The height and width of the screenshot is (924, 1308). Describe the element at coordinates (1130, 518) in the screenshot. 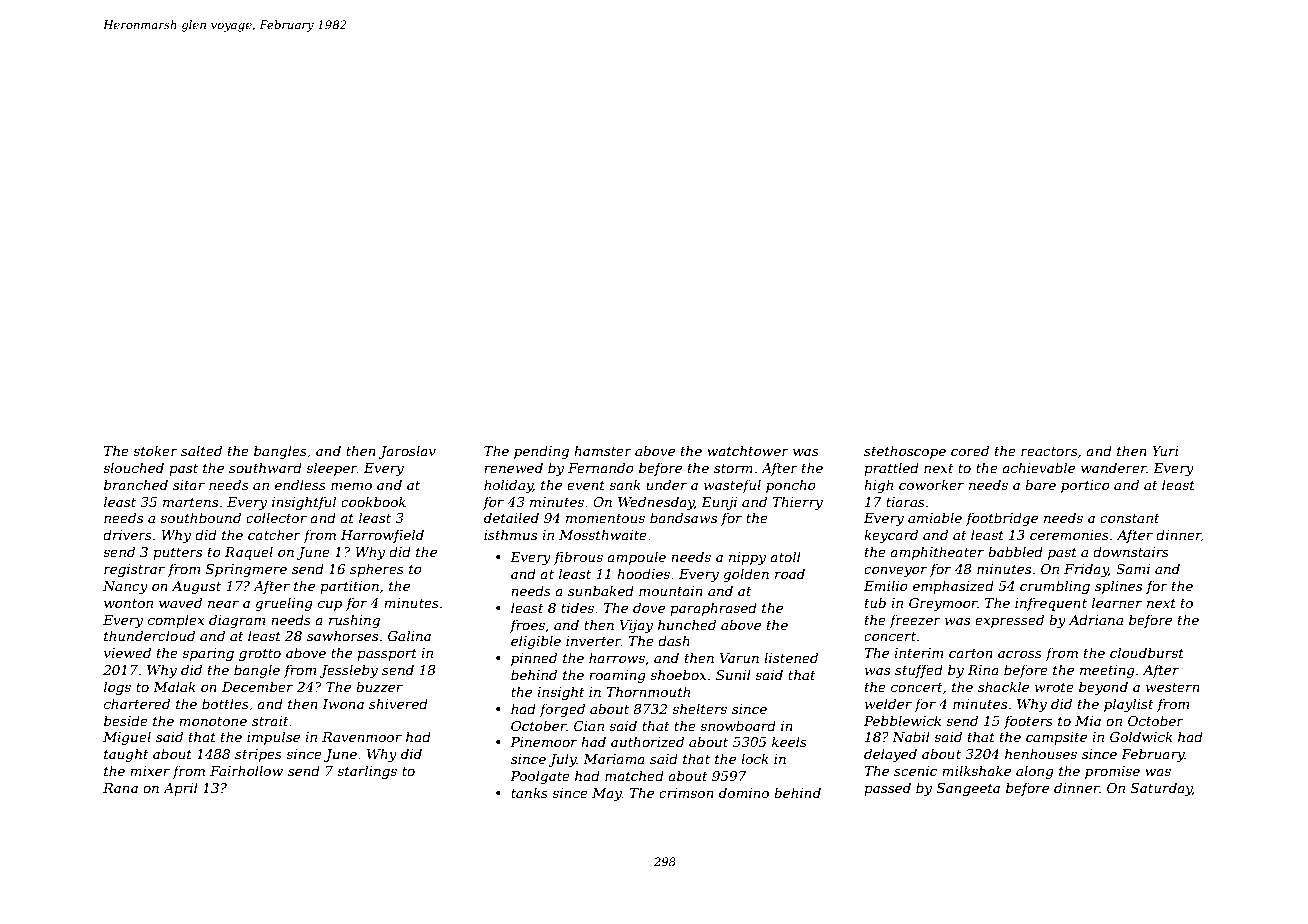

I see `constant` at that location.
